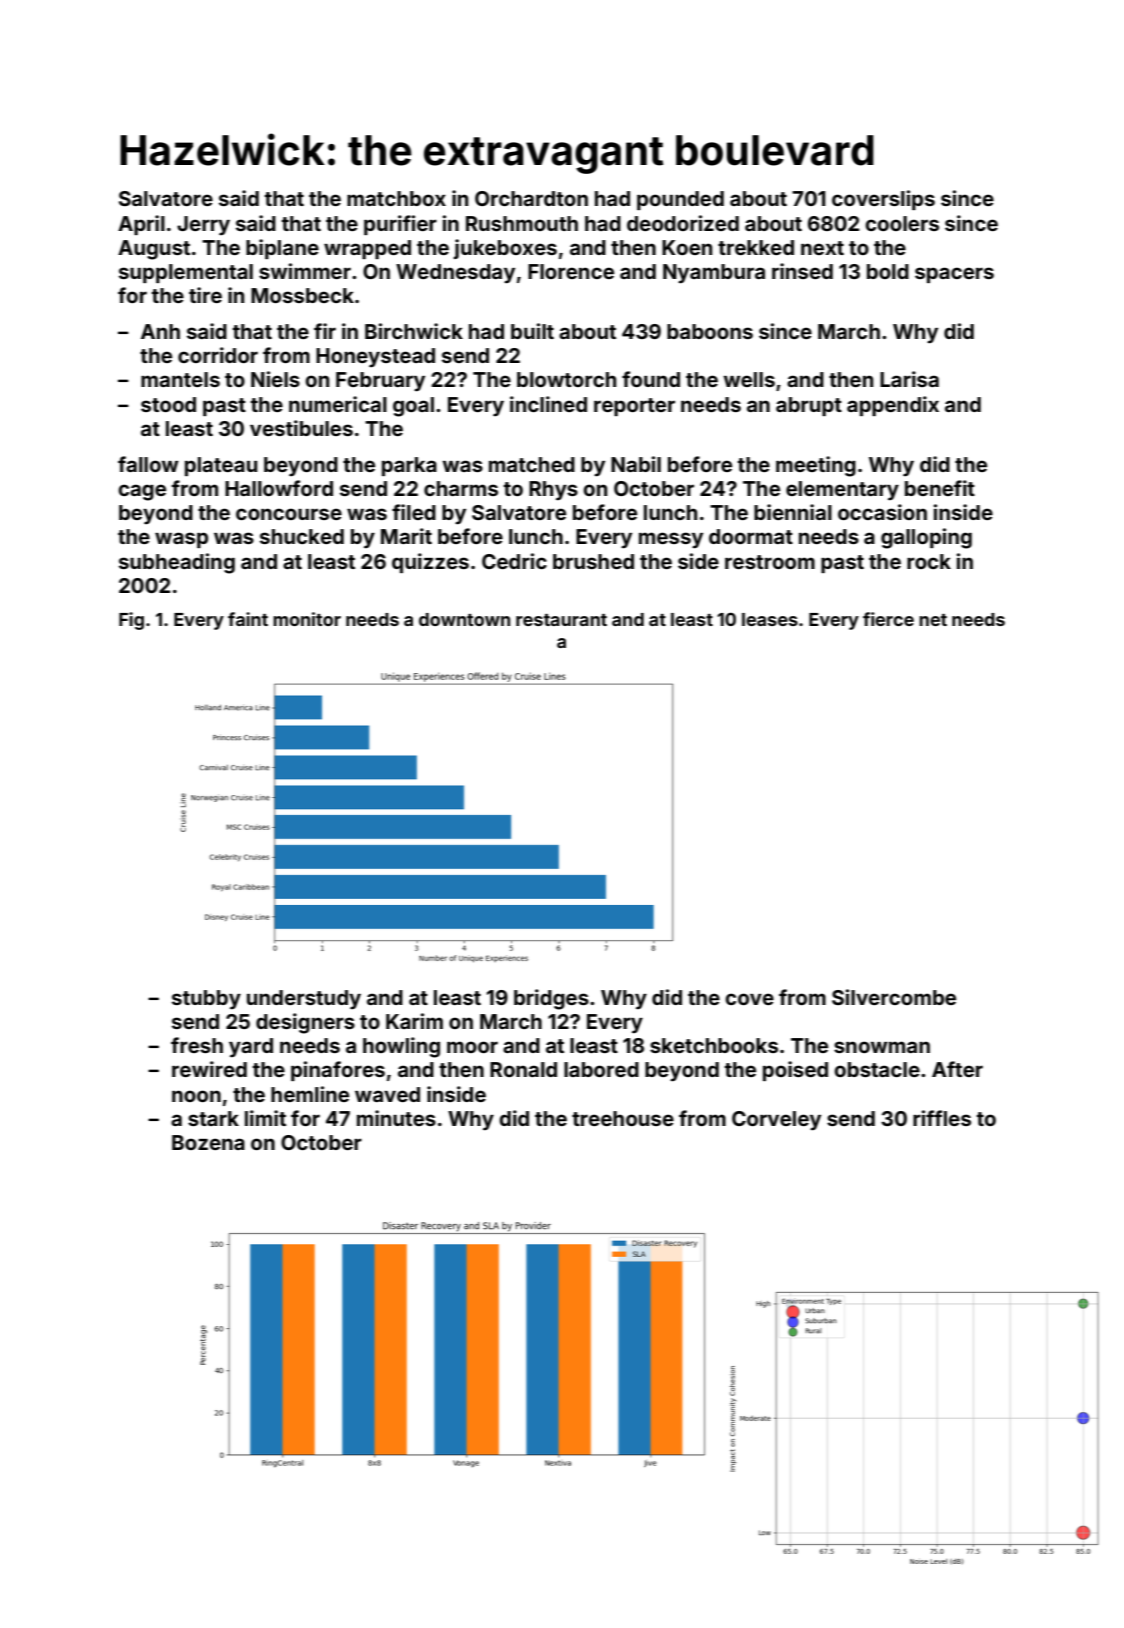 The image size is (1124, 1628). Describe the element at coordinates (160, 331) in the page. I see `Anh` at that location.
